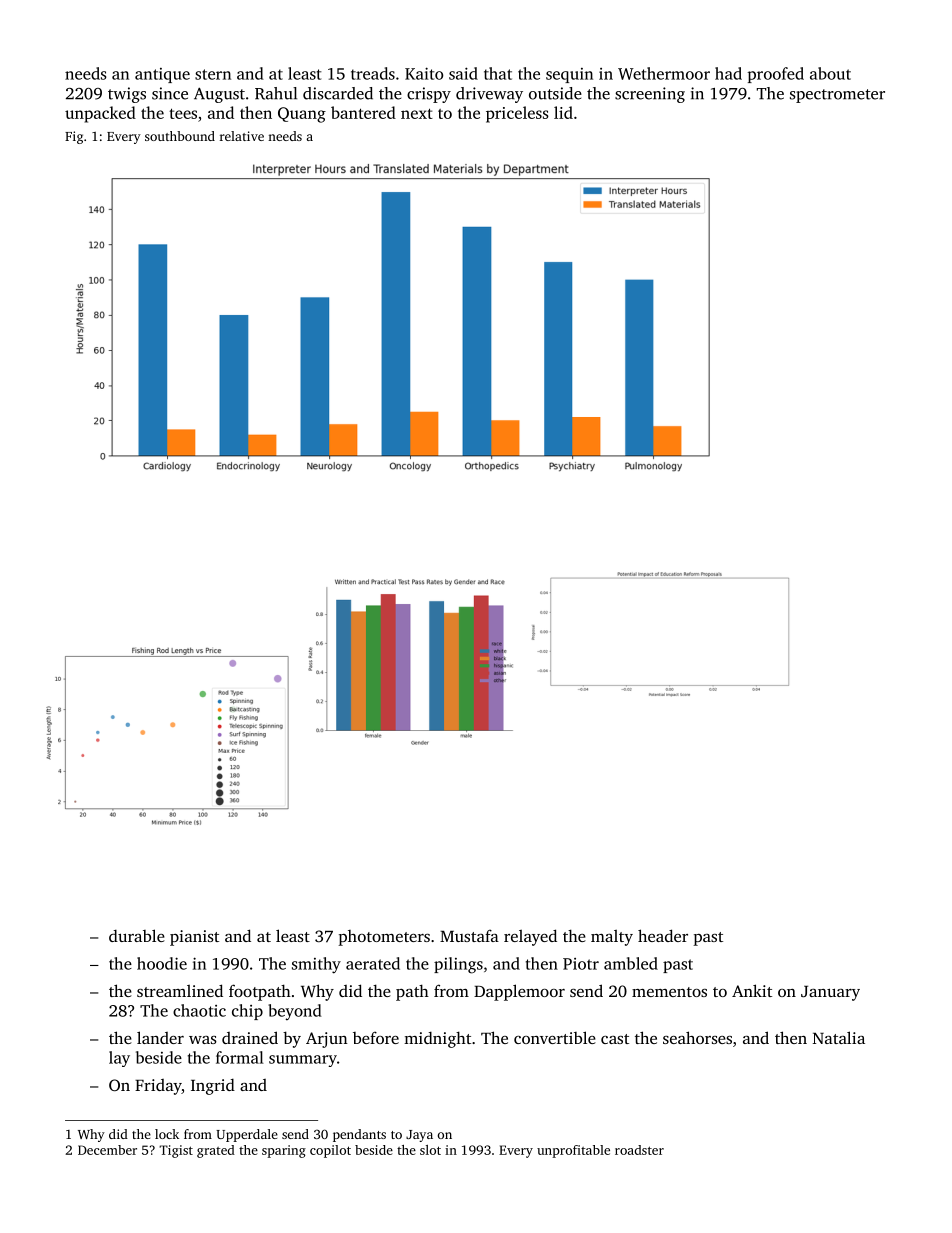 Image resolution: width=952 pixels, height=1233 pixels. I want to click on tees, so click(183, 113).
